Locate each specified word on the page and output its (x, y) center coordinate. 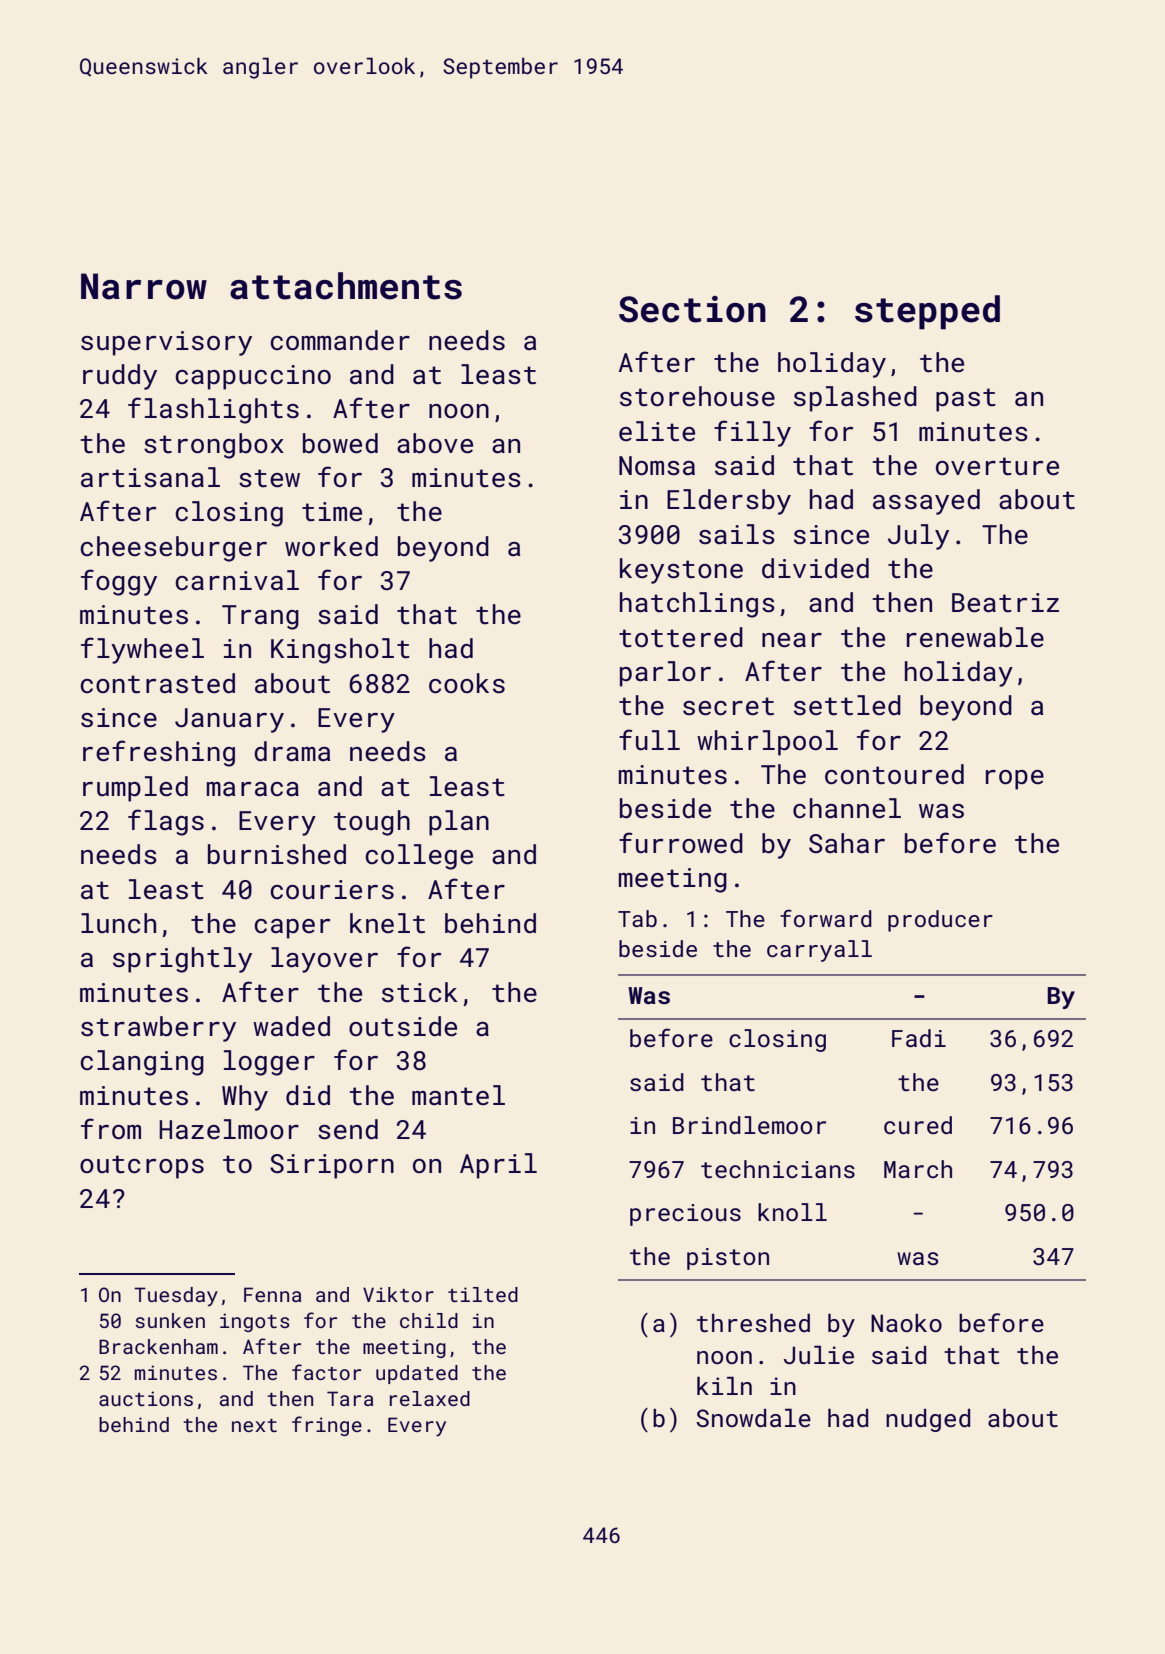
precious (685, 1215)
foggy (119, 582)
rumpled (135, 789)
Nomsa (657, 466)
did (308, 1095)
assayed (926, 502)
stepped (927, 312)
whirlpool (767, 743)
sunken (170, 1320)
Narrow (144, 286)
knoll (792, 1212)
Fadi (919, 1038)
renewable (975, 637)
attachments (346, 286)
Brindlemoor (749, 1125)
